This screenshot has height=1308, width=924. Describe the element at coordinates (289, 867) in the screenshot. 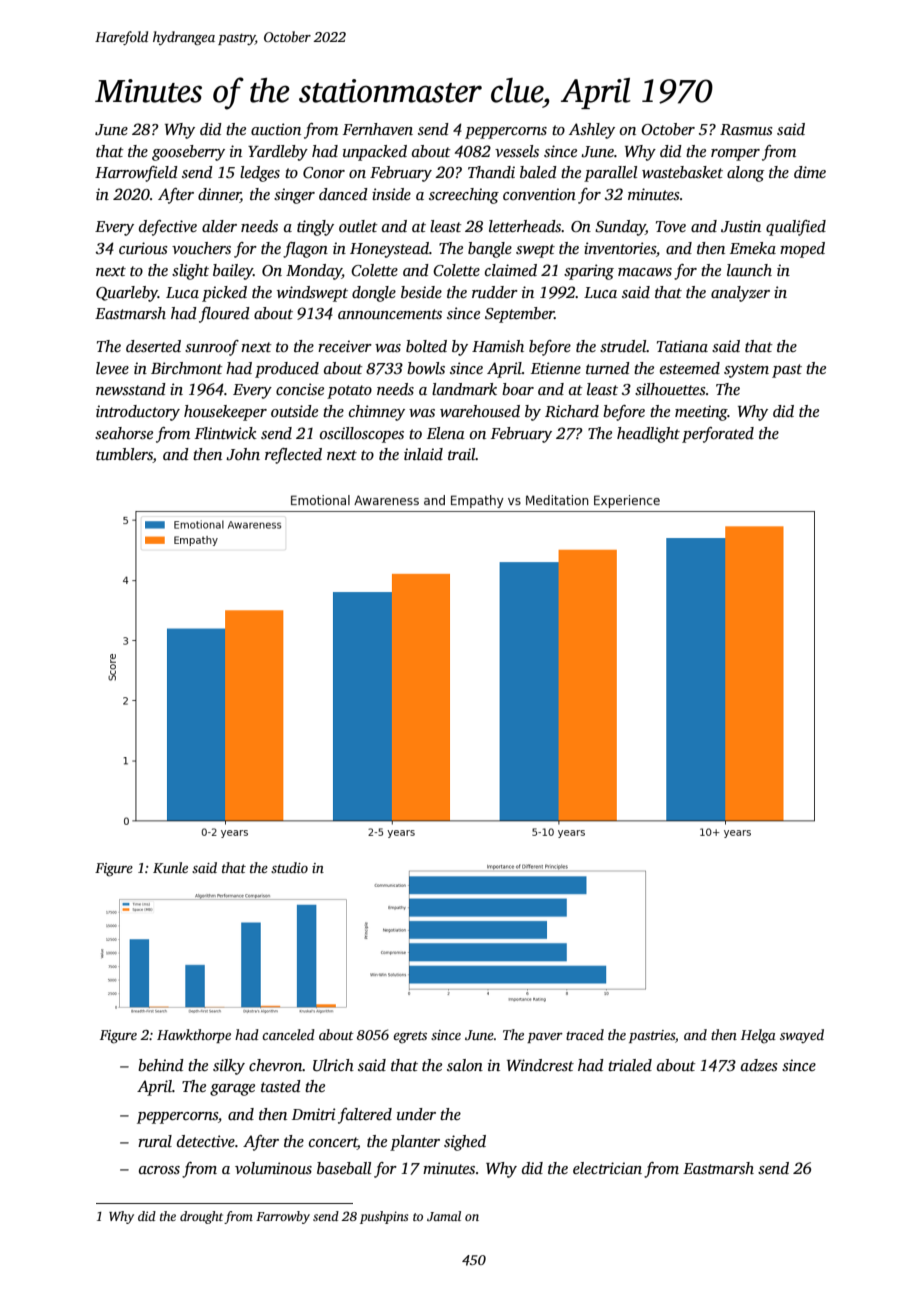

I see `studio` at that location.
